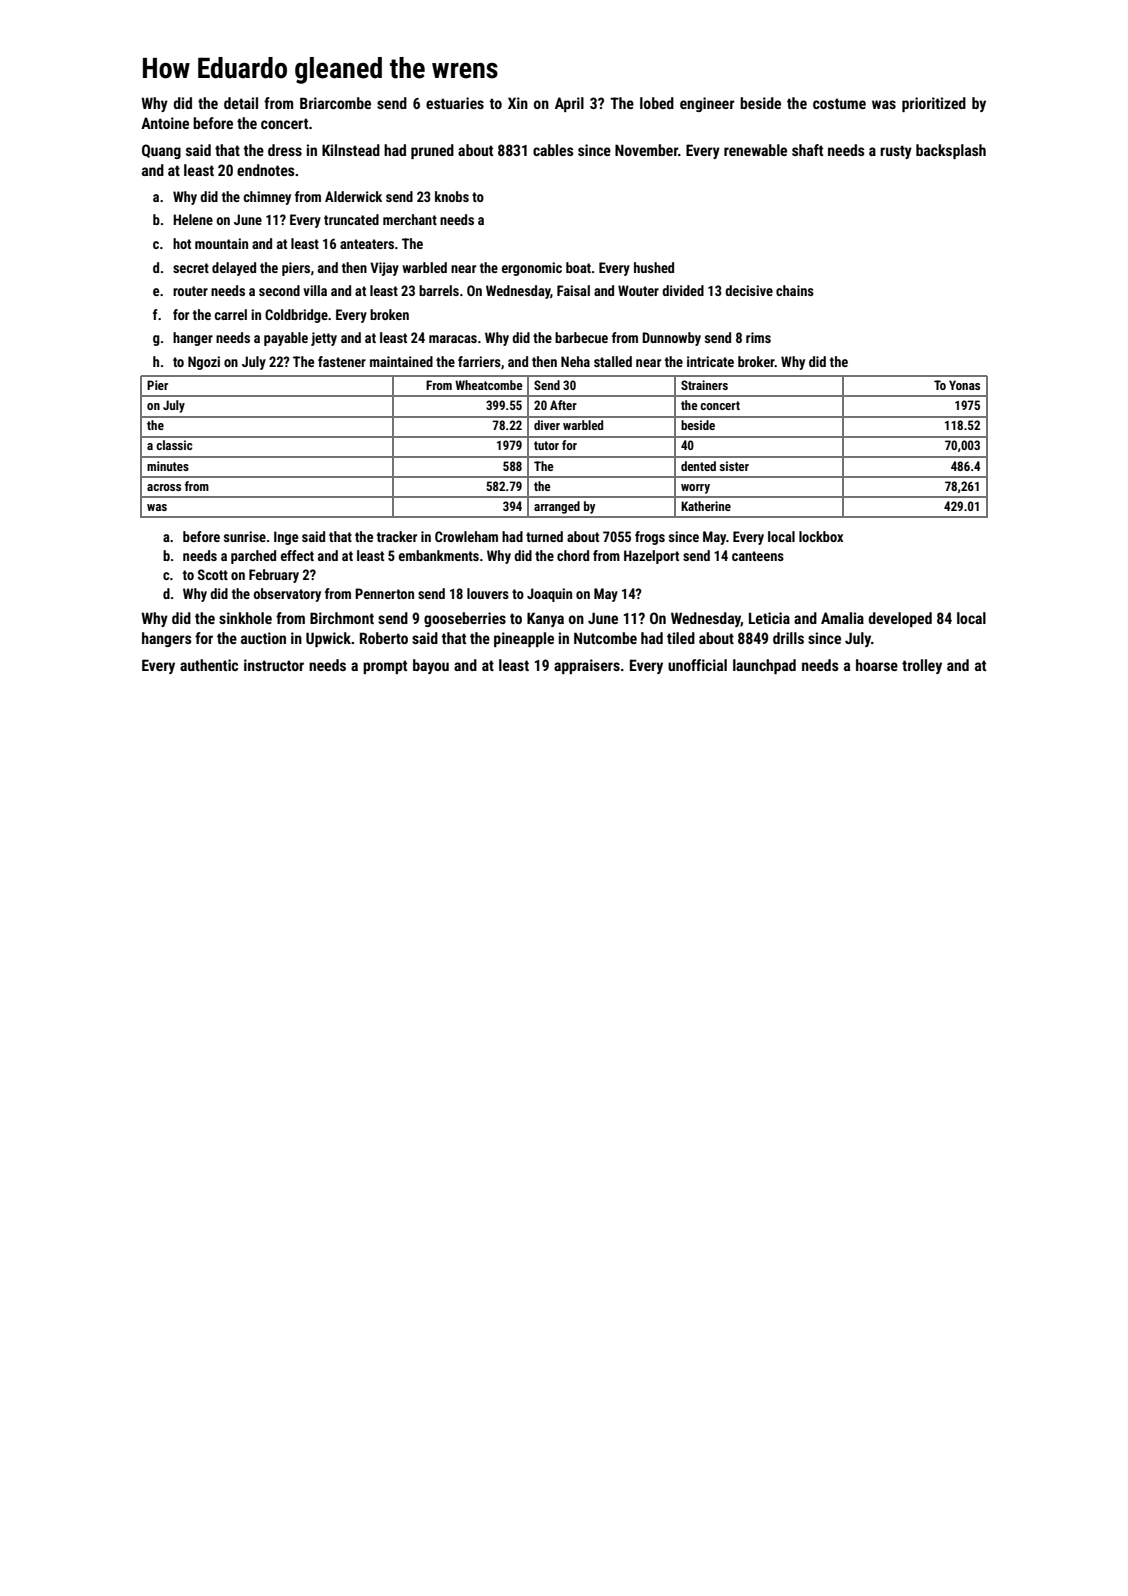  Describe the element at coordinates (758, 556) in the page. I see `canteens` at that location.
